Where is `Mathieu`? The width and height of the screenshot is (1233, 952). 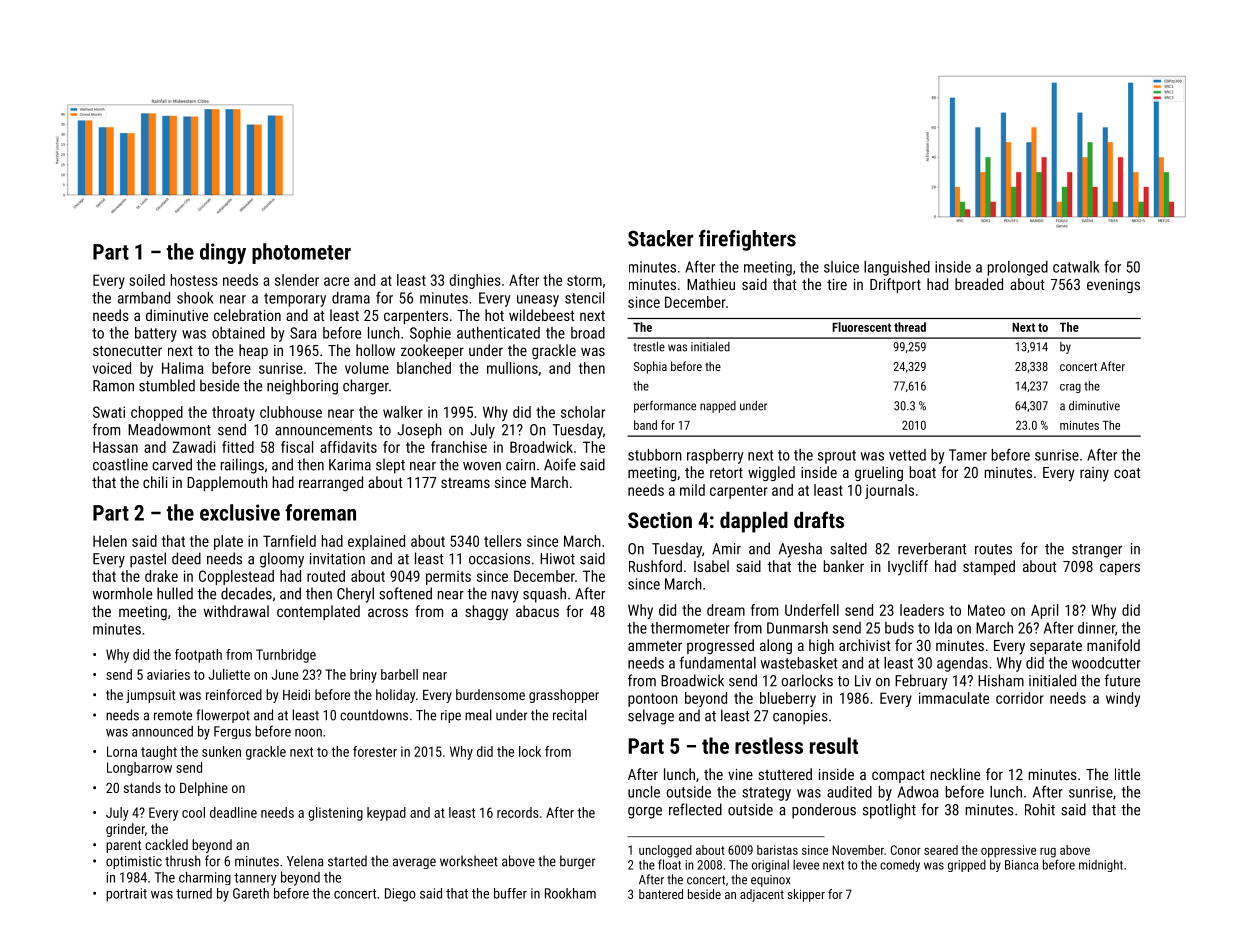
Mathieu is located at coordinates (711, 284).
